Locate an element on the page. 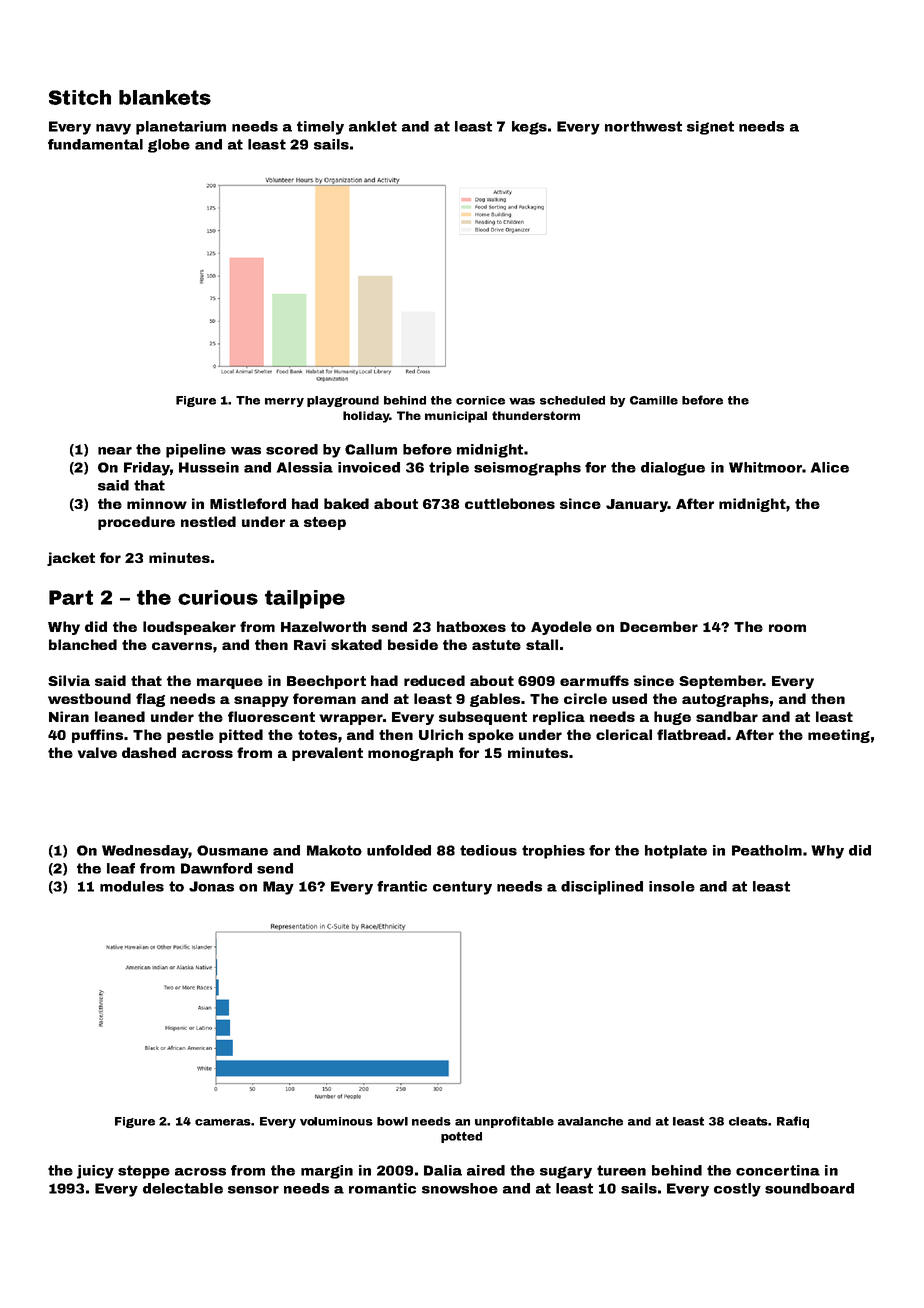 This page has height=1308, width=924. westbound is located at coordinates (89, 698).
